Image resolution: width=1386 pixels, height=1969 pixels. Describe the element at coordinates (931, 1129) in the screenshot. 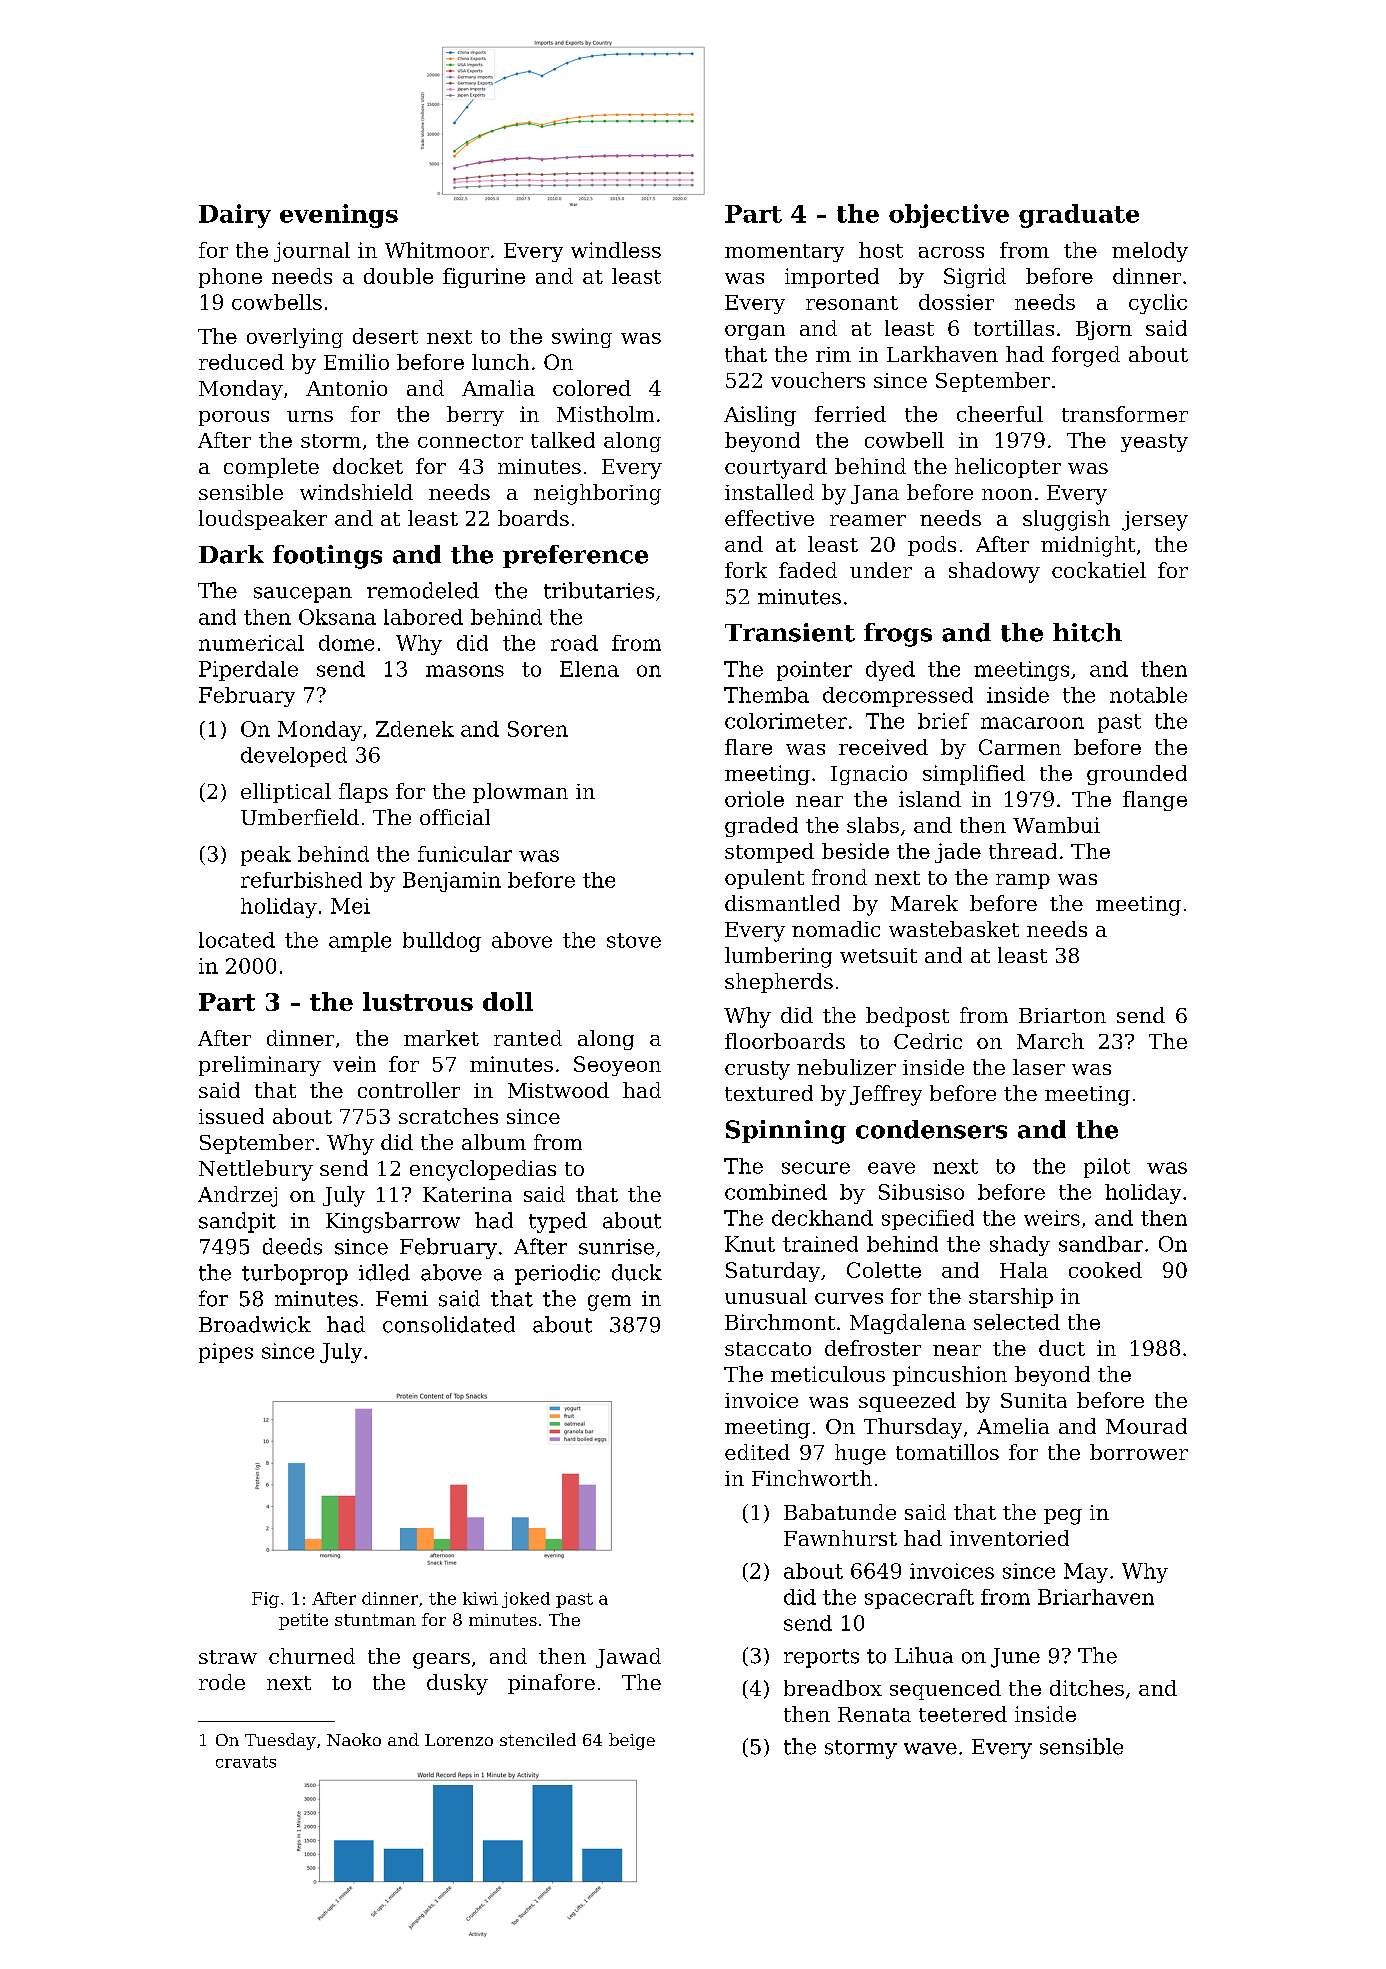

I see `condensers` at that location.
